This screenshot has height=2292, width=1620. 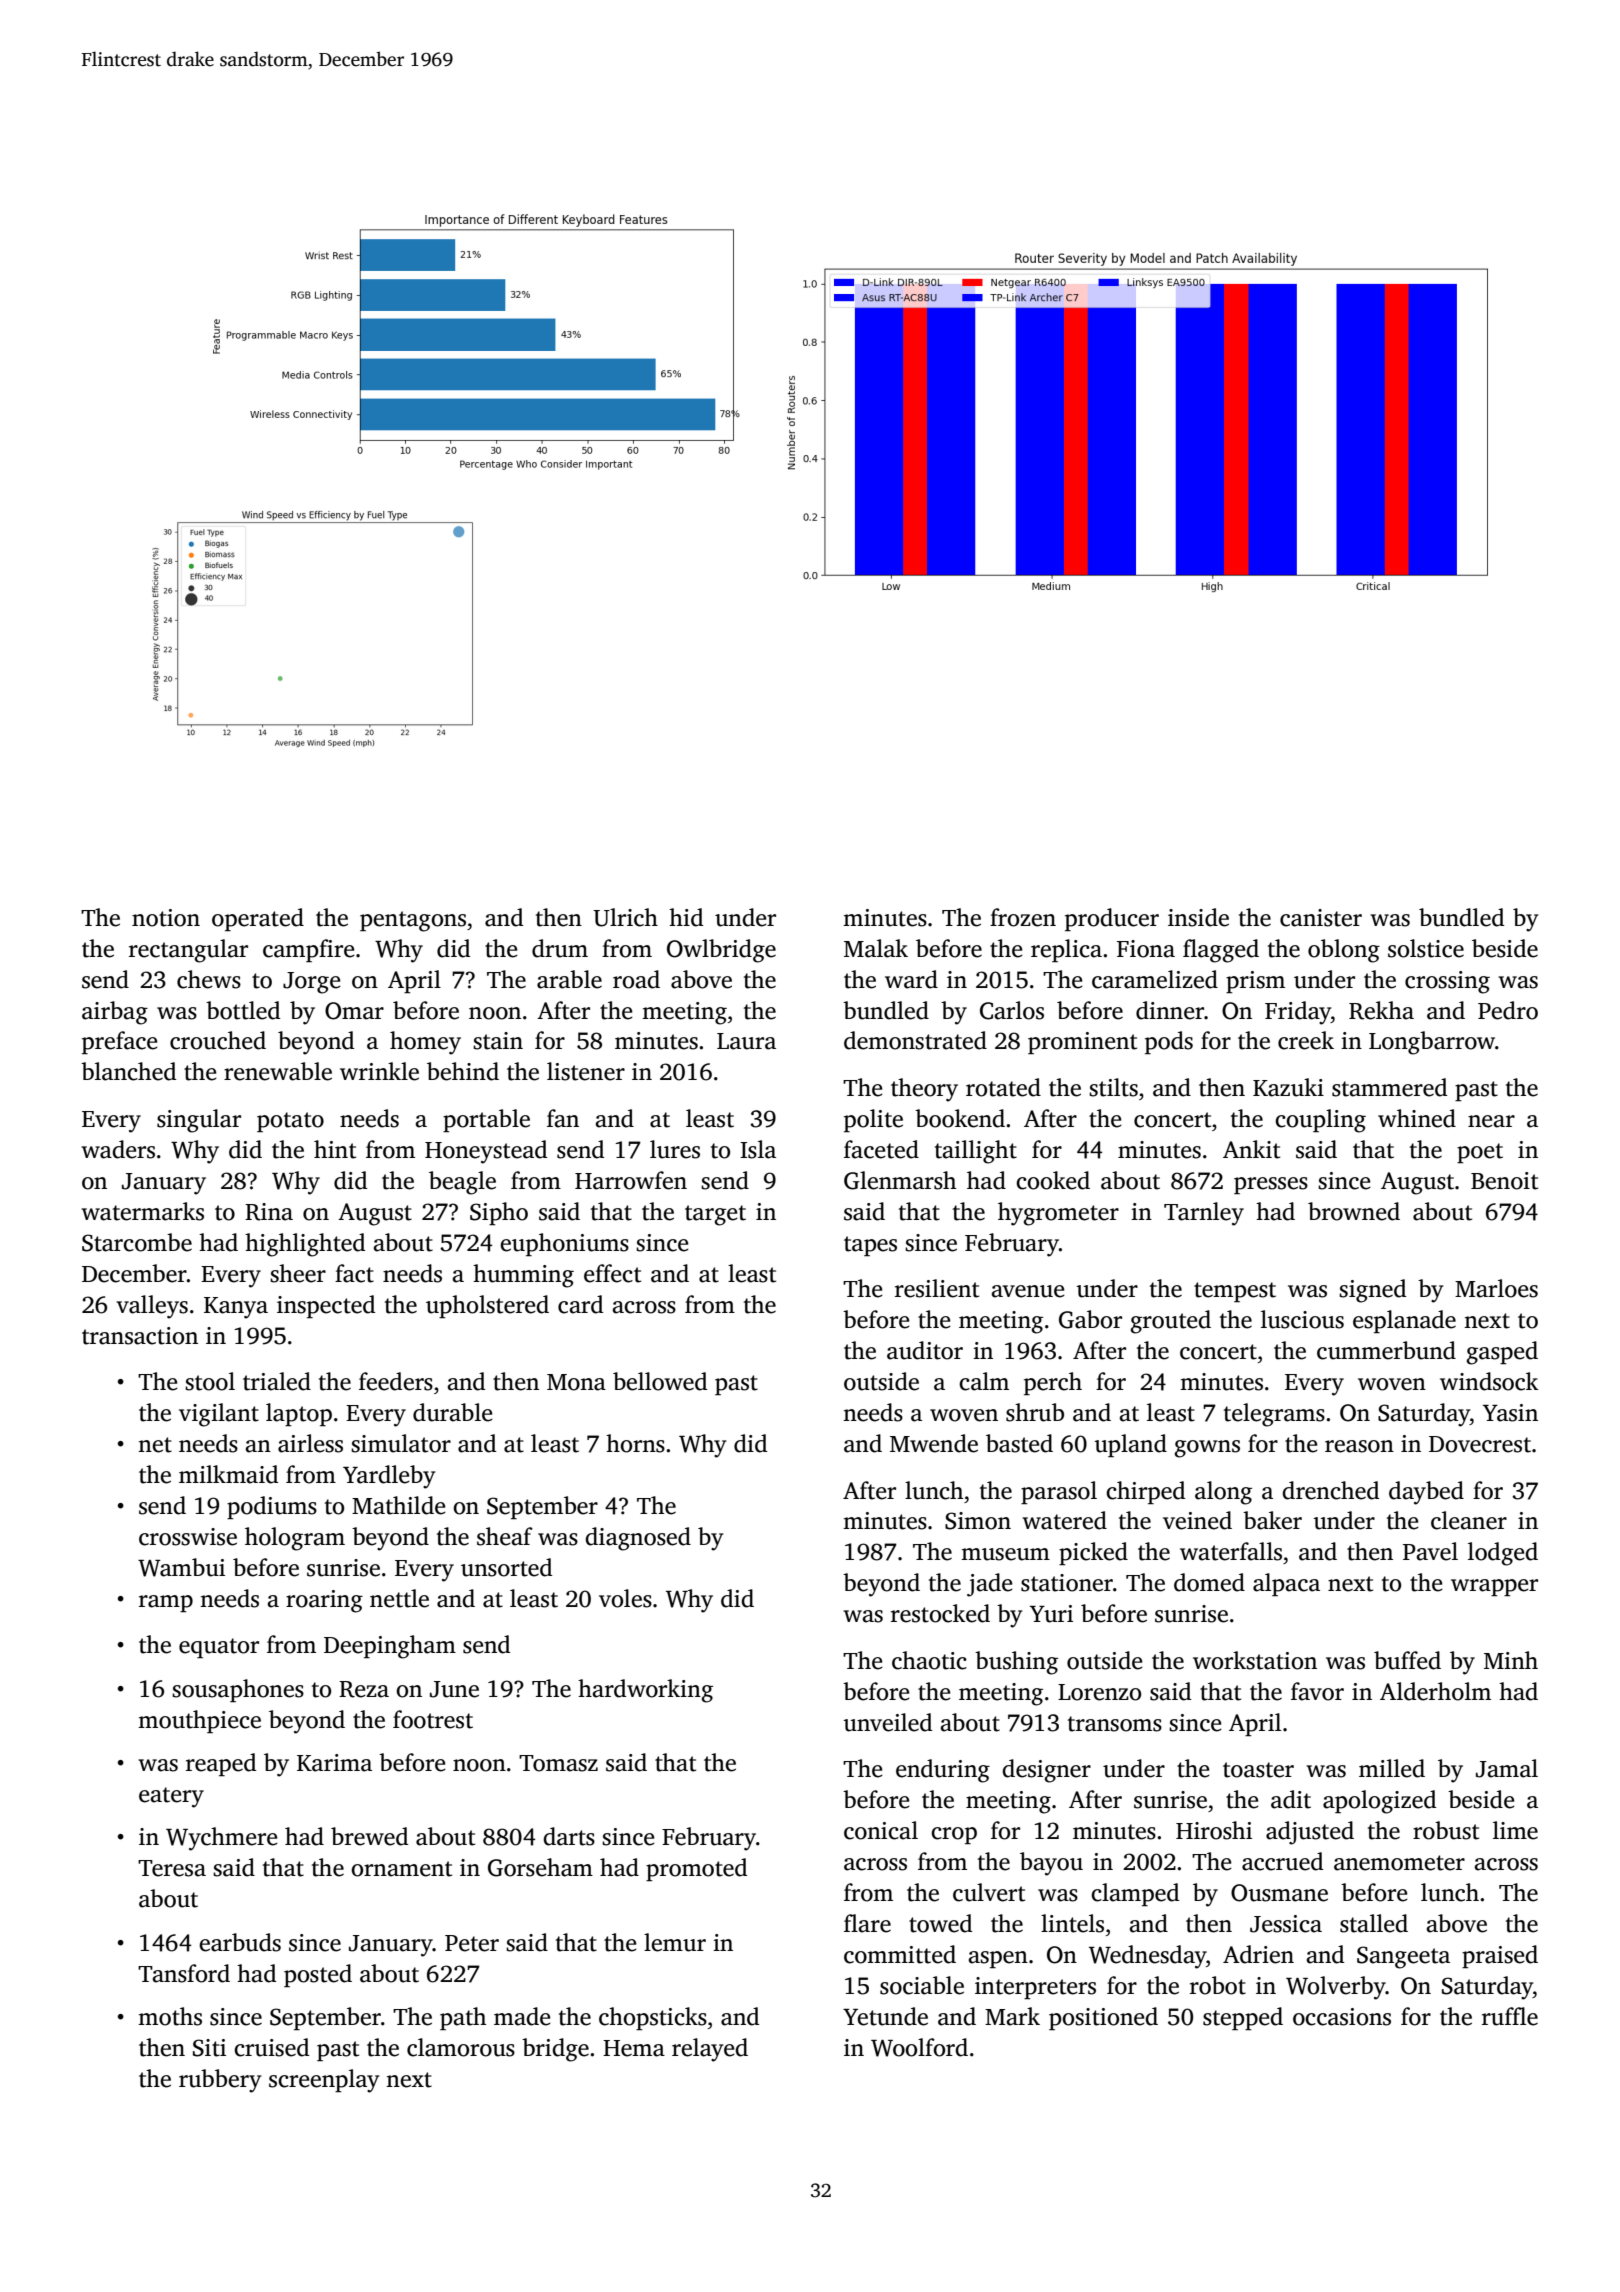 What do you see at coordinates (1135, 1894) in the screenshot?
I see `clamped` at bounding box center [1135, 1894].
